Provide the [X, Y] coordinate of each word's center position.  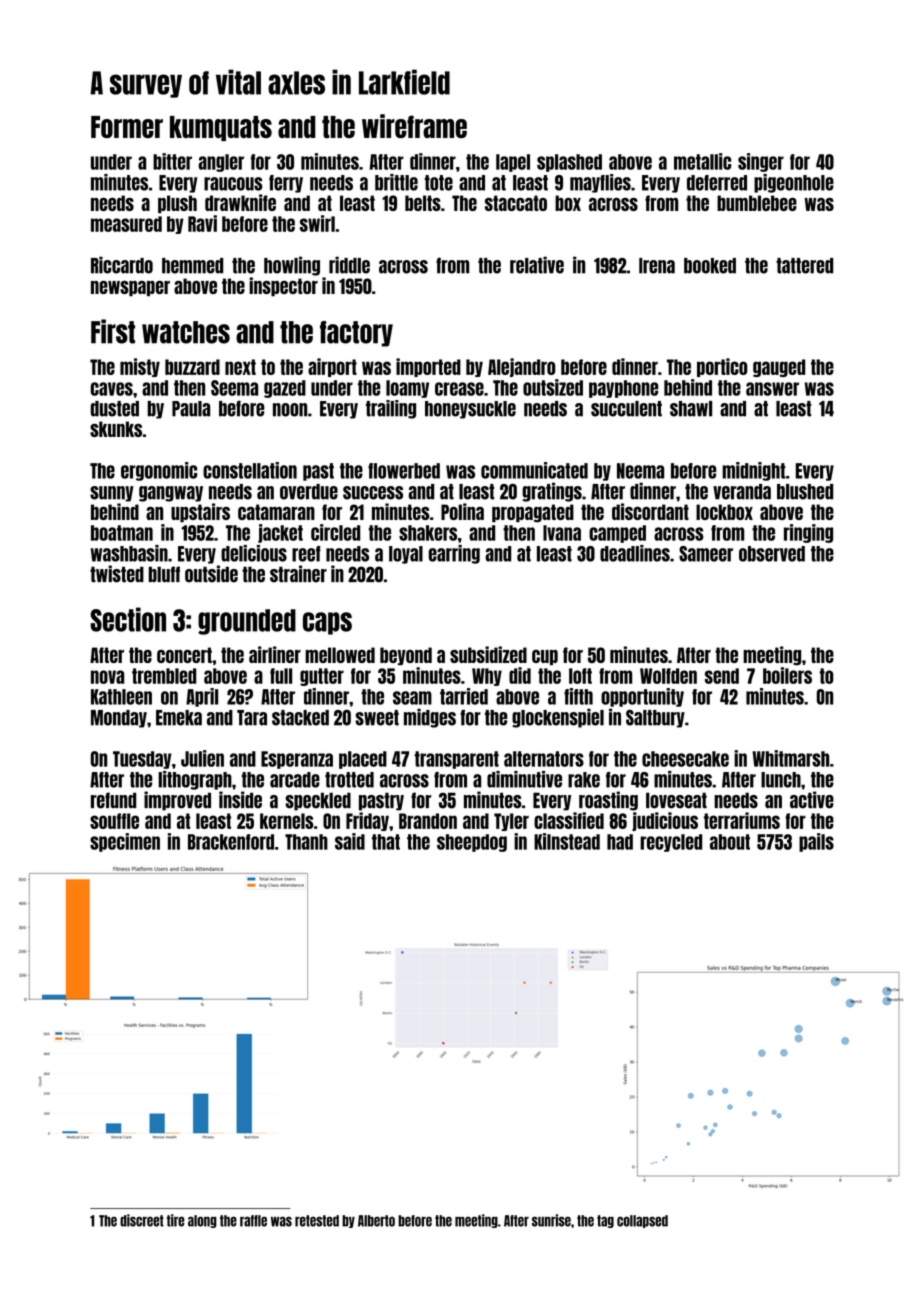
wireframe [414, 126]
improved [177, 801]
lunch [781, 780]
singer [761, 162]
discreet [142, 1220]
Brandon [428, 821]
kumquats [221, 128]
